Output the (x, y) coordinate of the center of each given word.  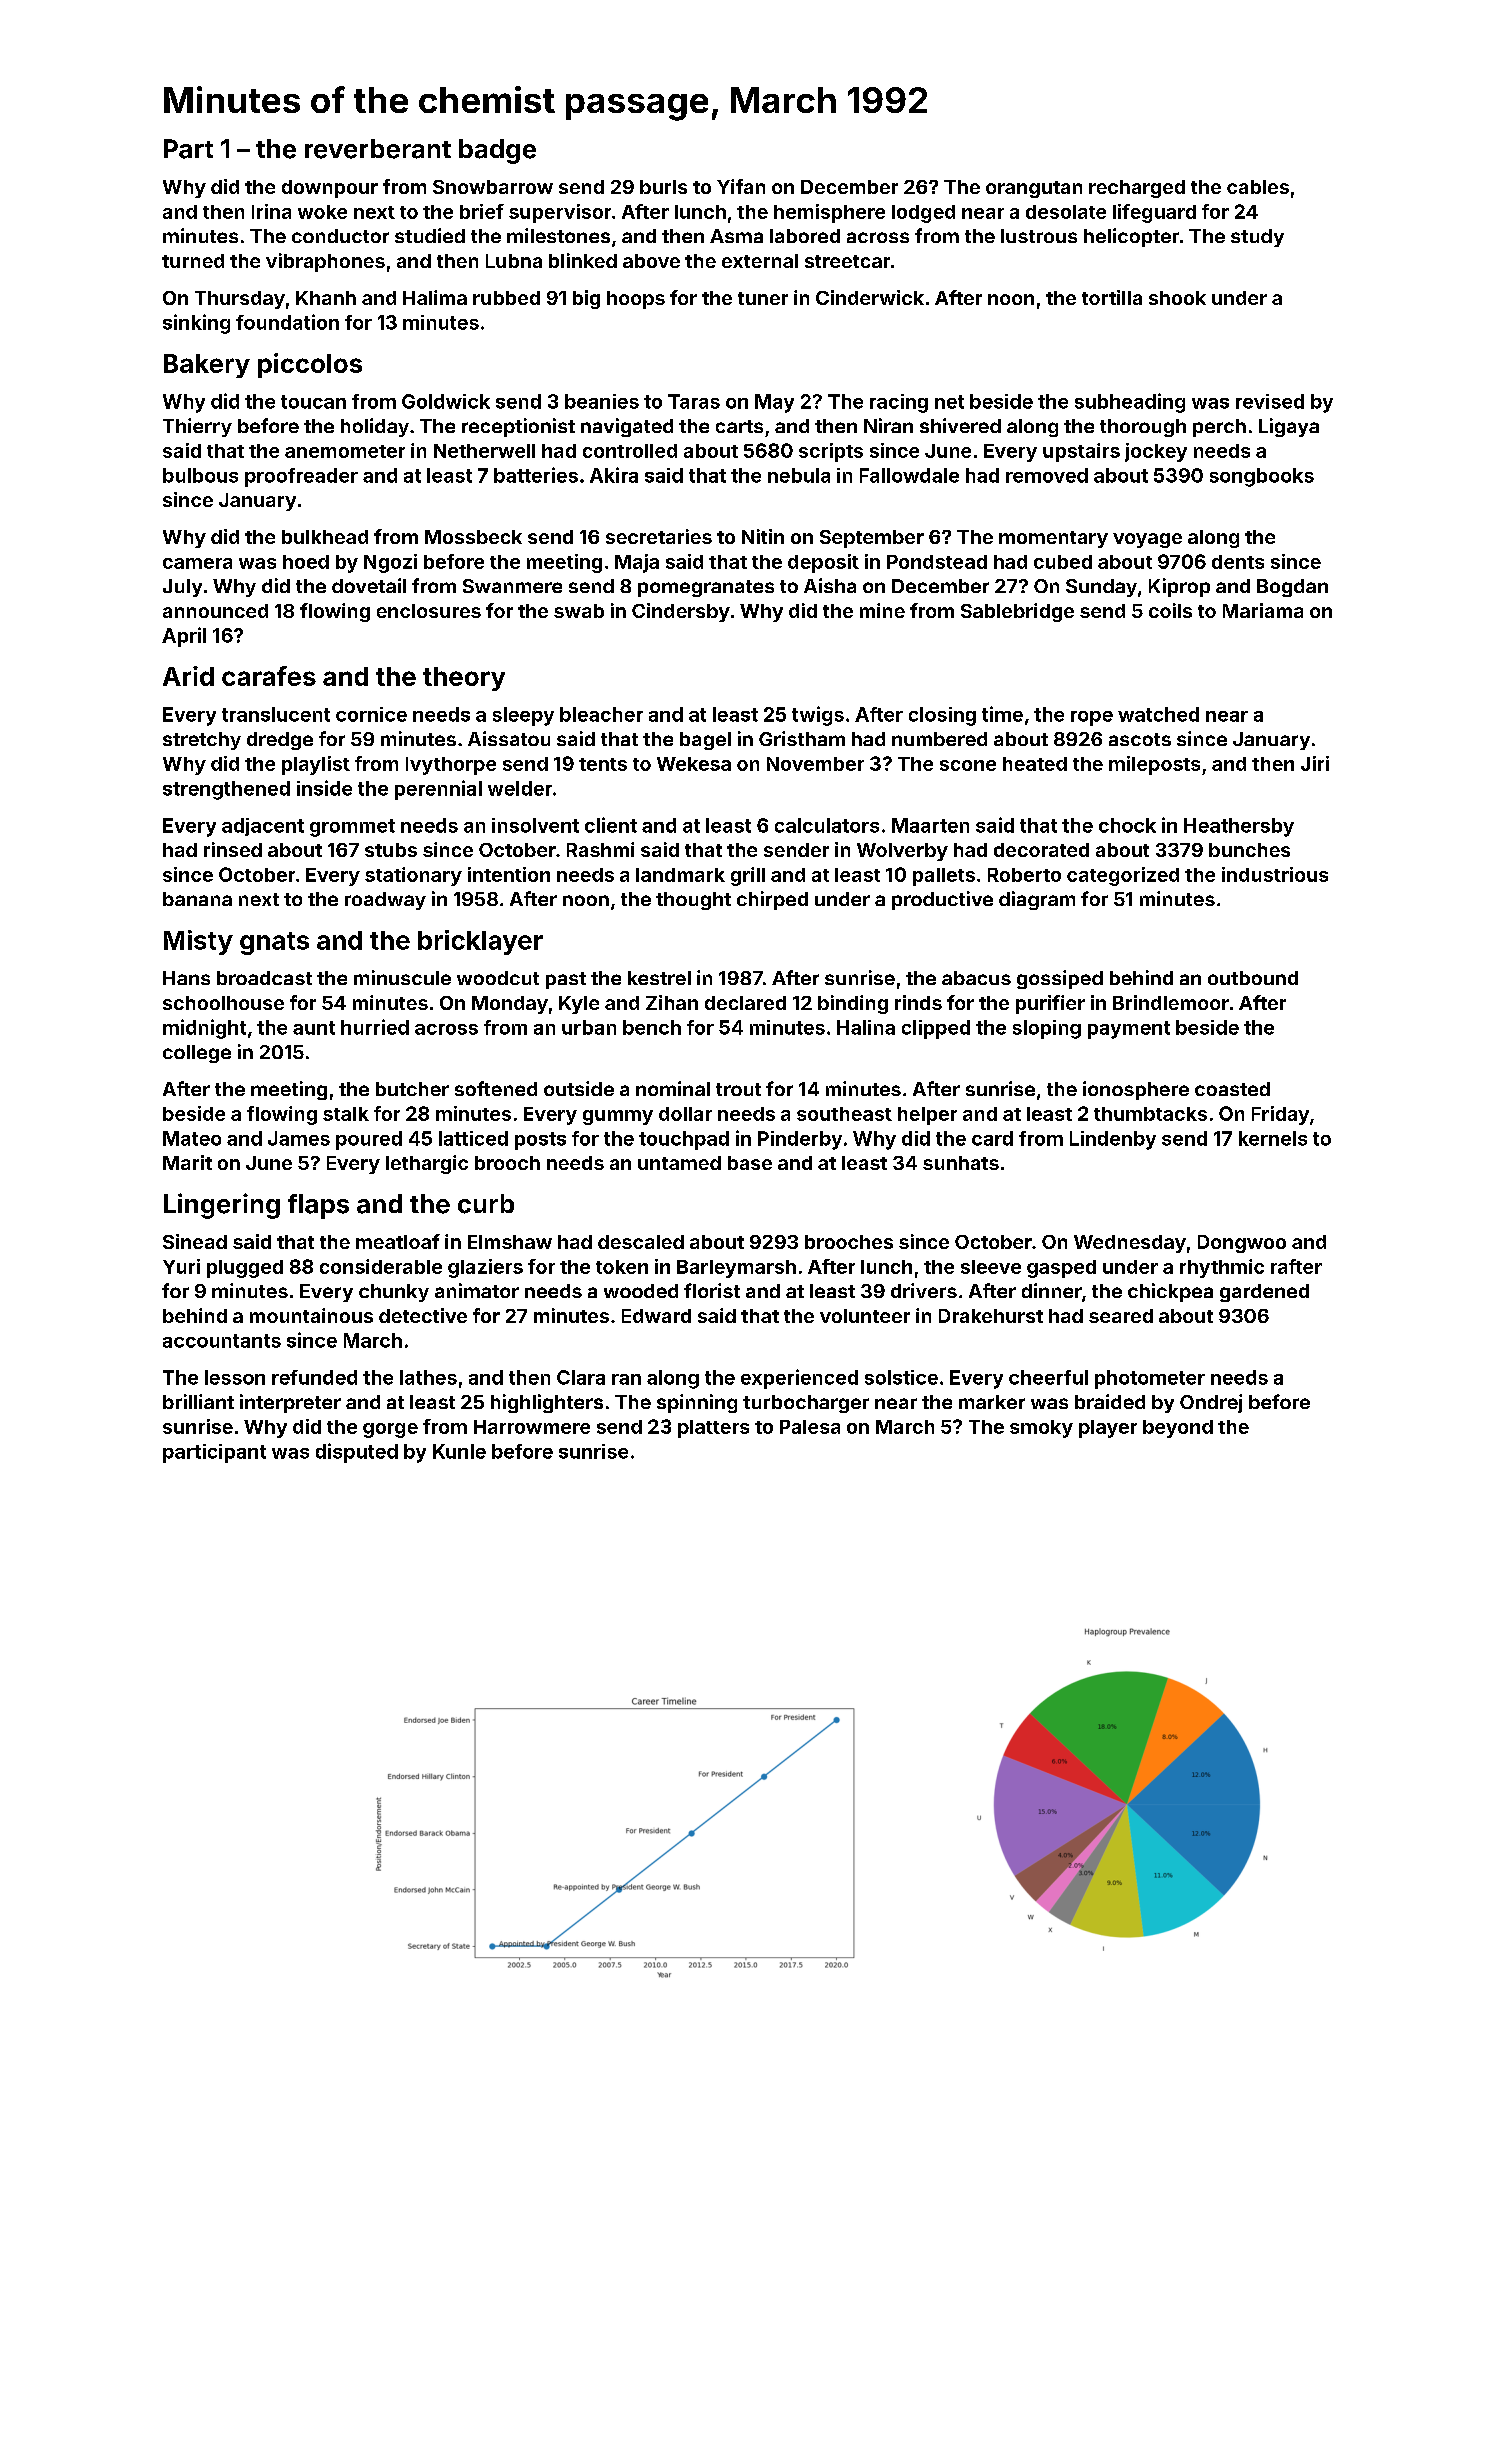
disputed (357, 1453)
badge (497, 151)
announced (215, 611)
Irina (271, 211)
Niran (888, 425)
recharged (1137, 189)
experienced (799, 1379)
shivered (960, 425)
